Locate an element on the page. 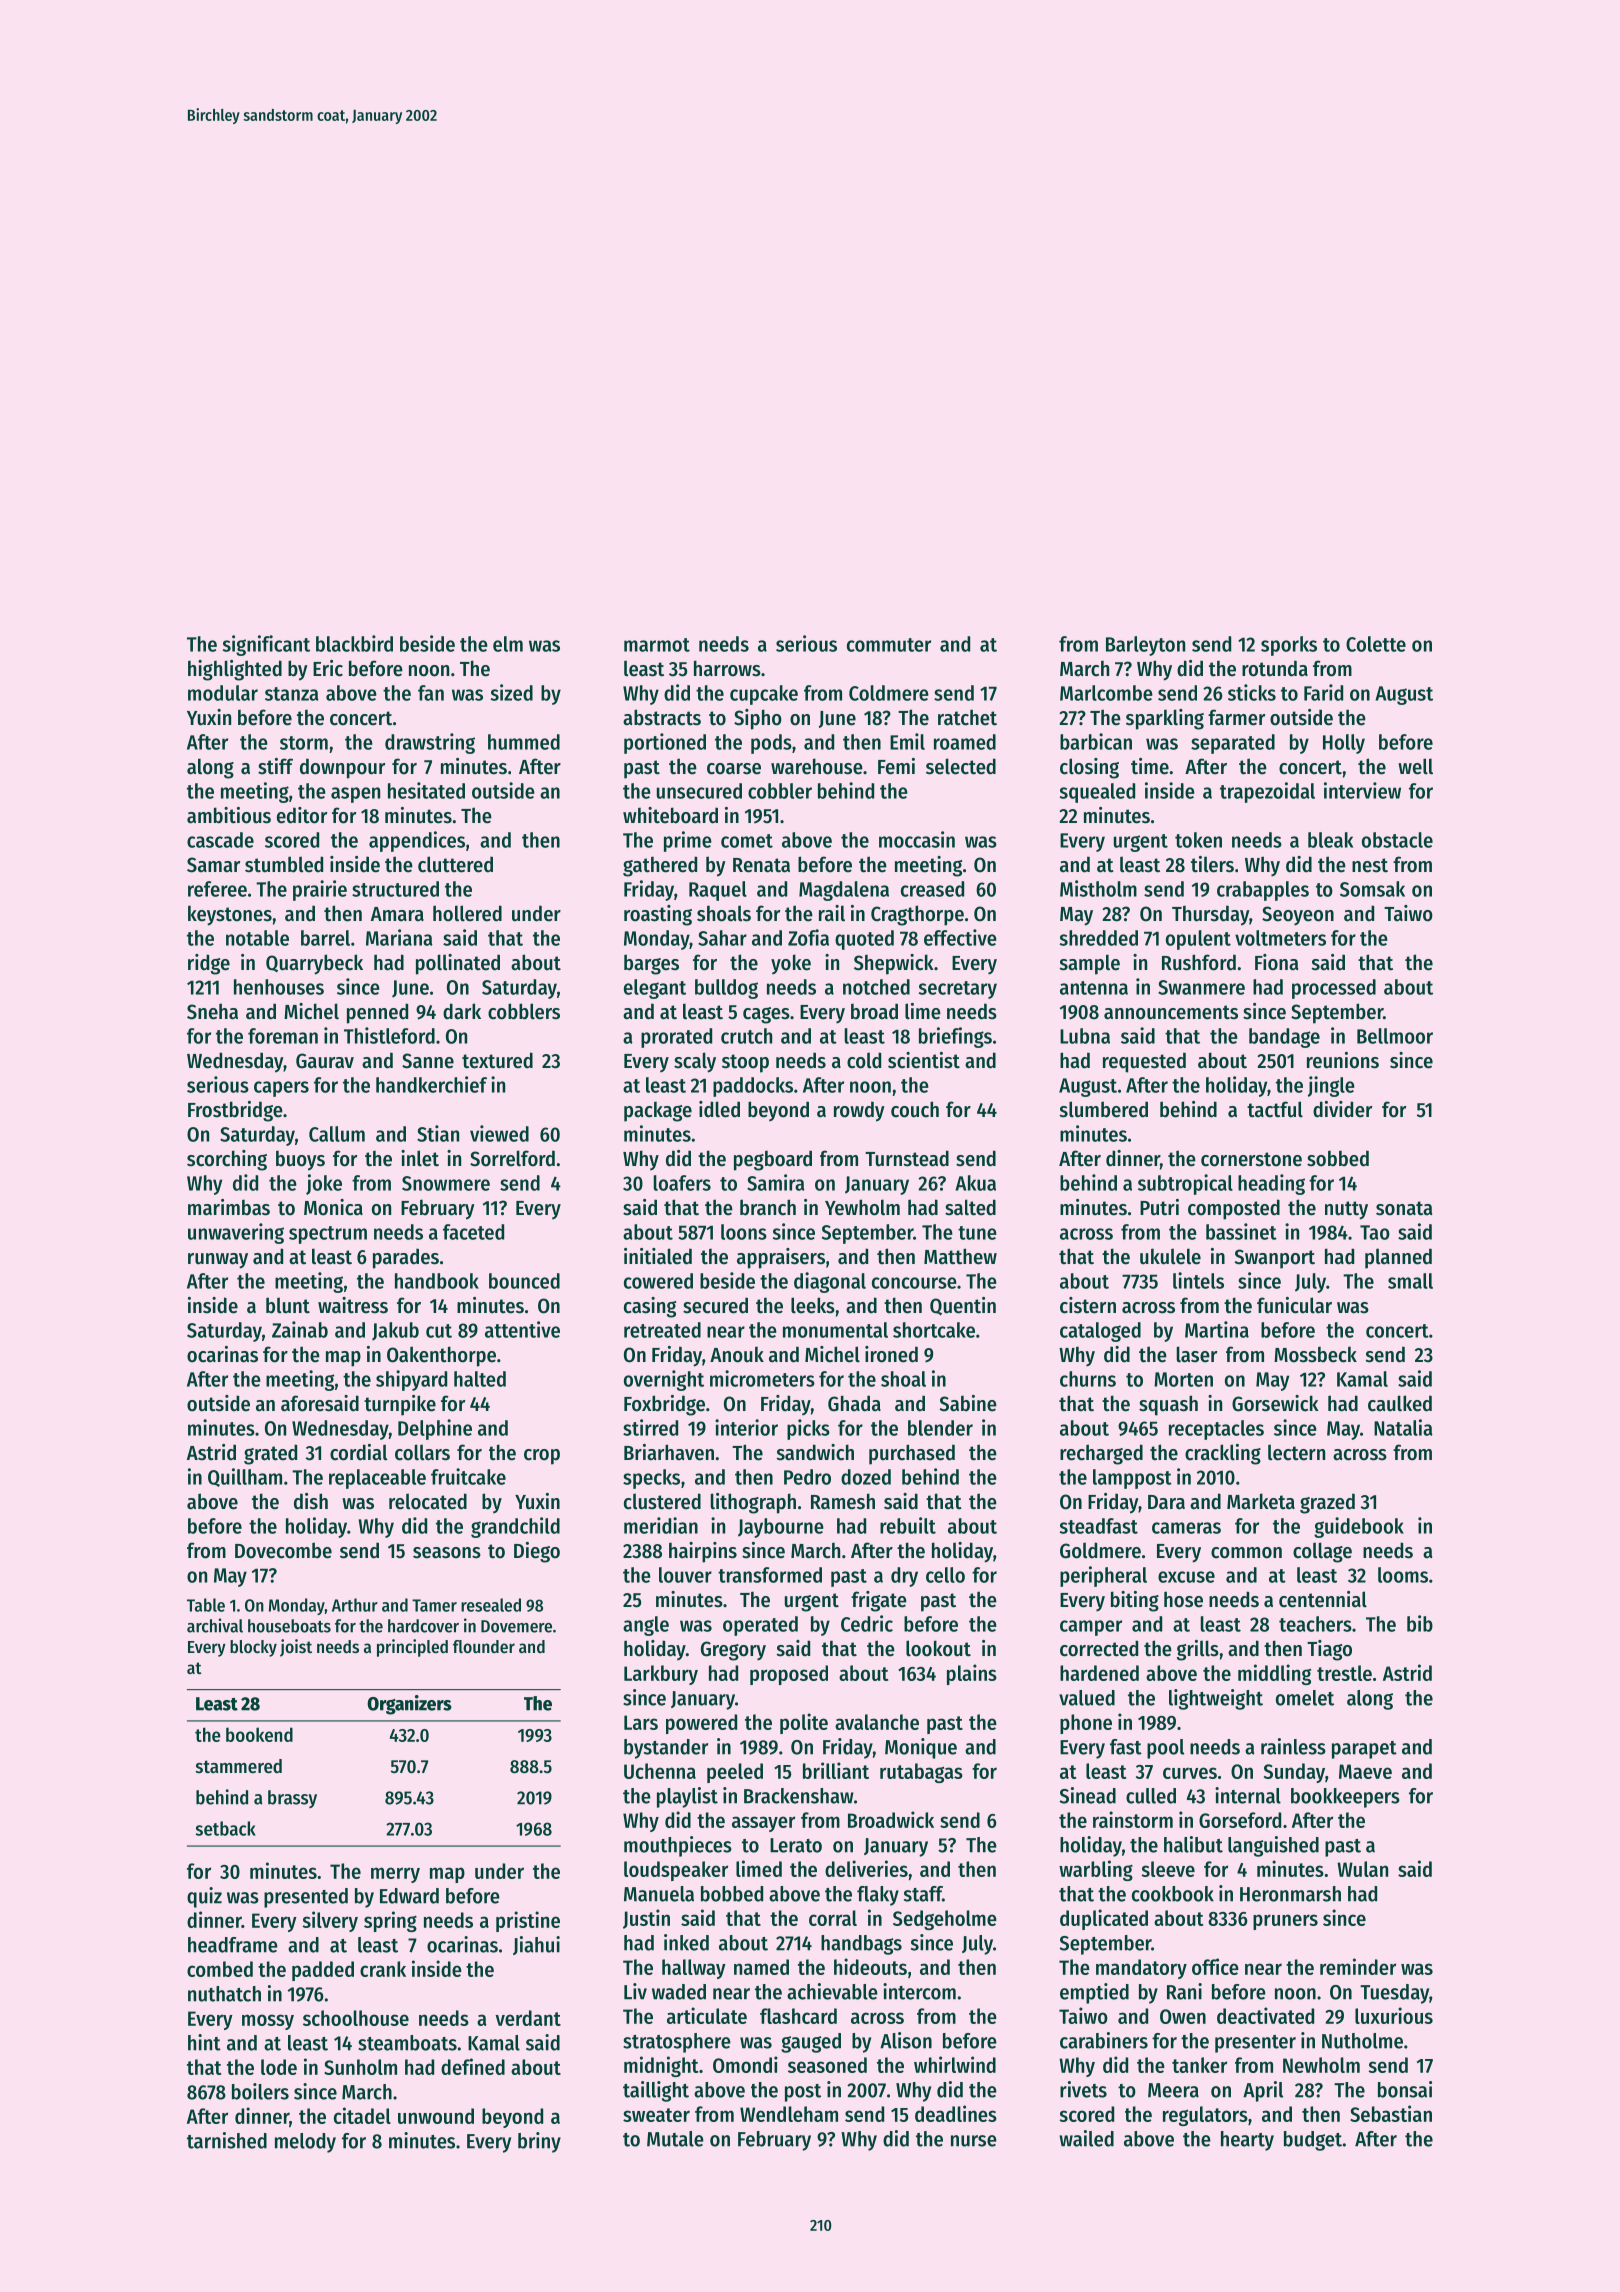 Image resolution: width=1620 pixels, height=2292 pixels. moccasin is located at coordinates (917, 839).
